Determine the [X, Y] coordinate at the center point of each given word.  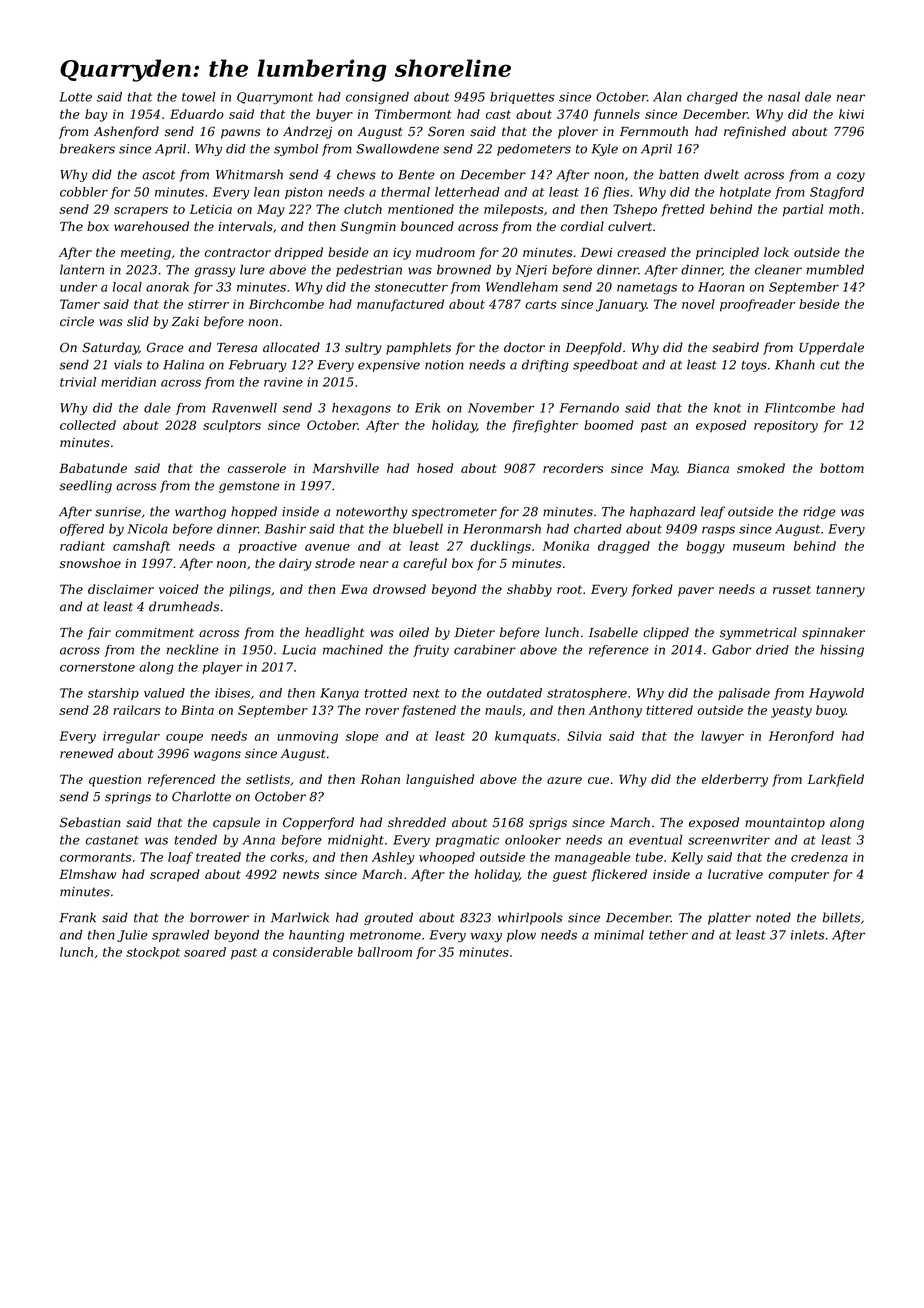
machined [353, 649]
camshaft [141, 547]
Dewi [596, 252]
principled [727, 253]
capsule [236, 823]
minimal [619, 935]
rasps [718, 531]
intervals [245, 226]
